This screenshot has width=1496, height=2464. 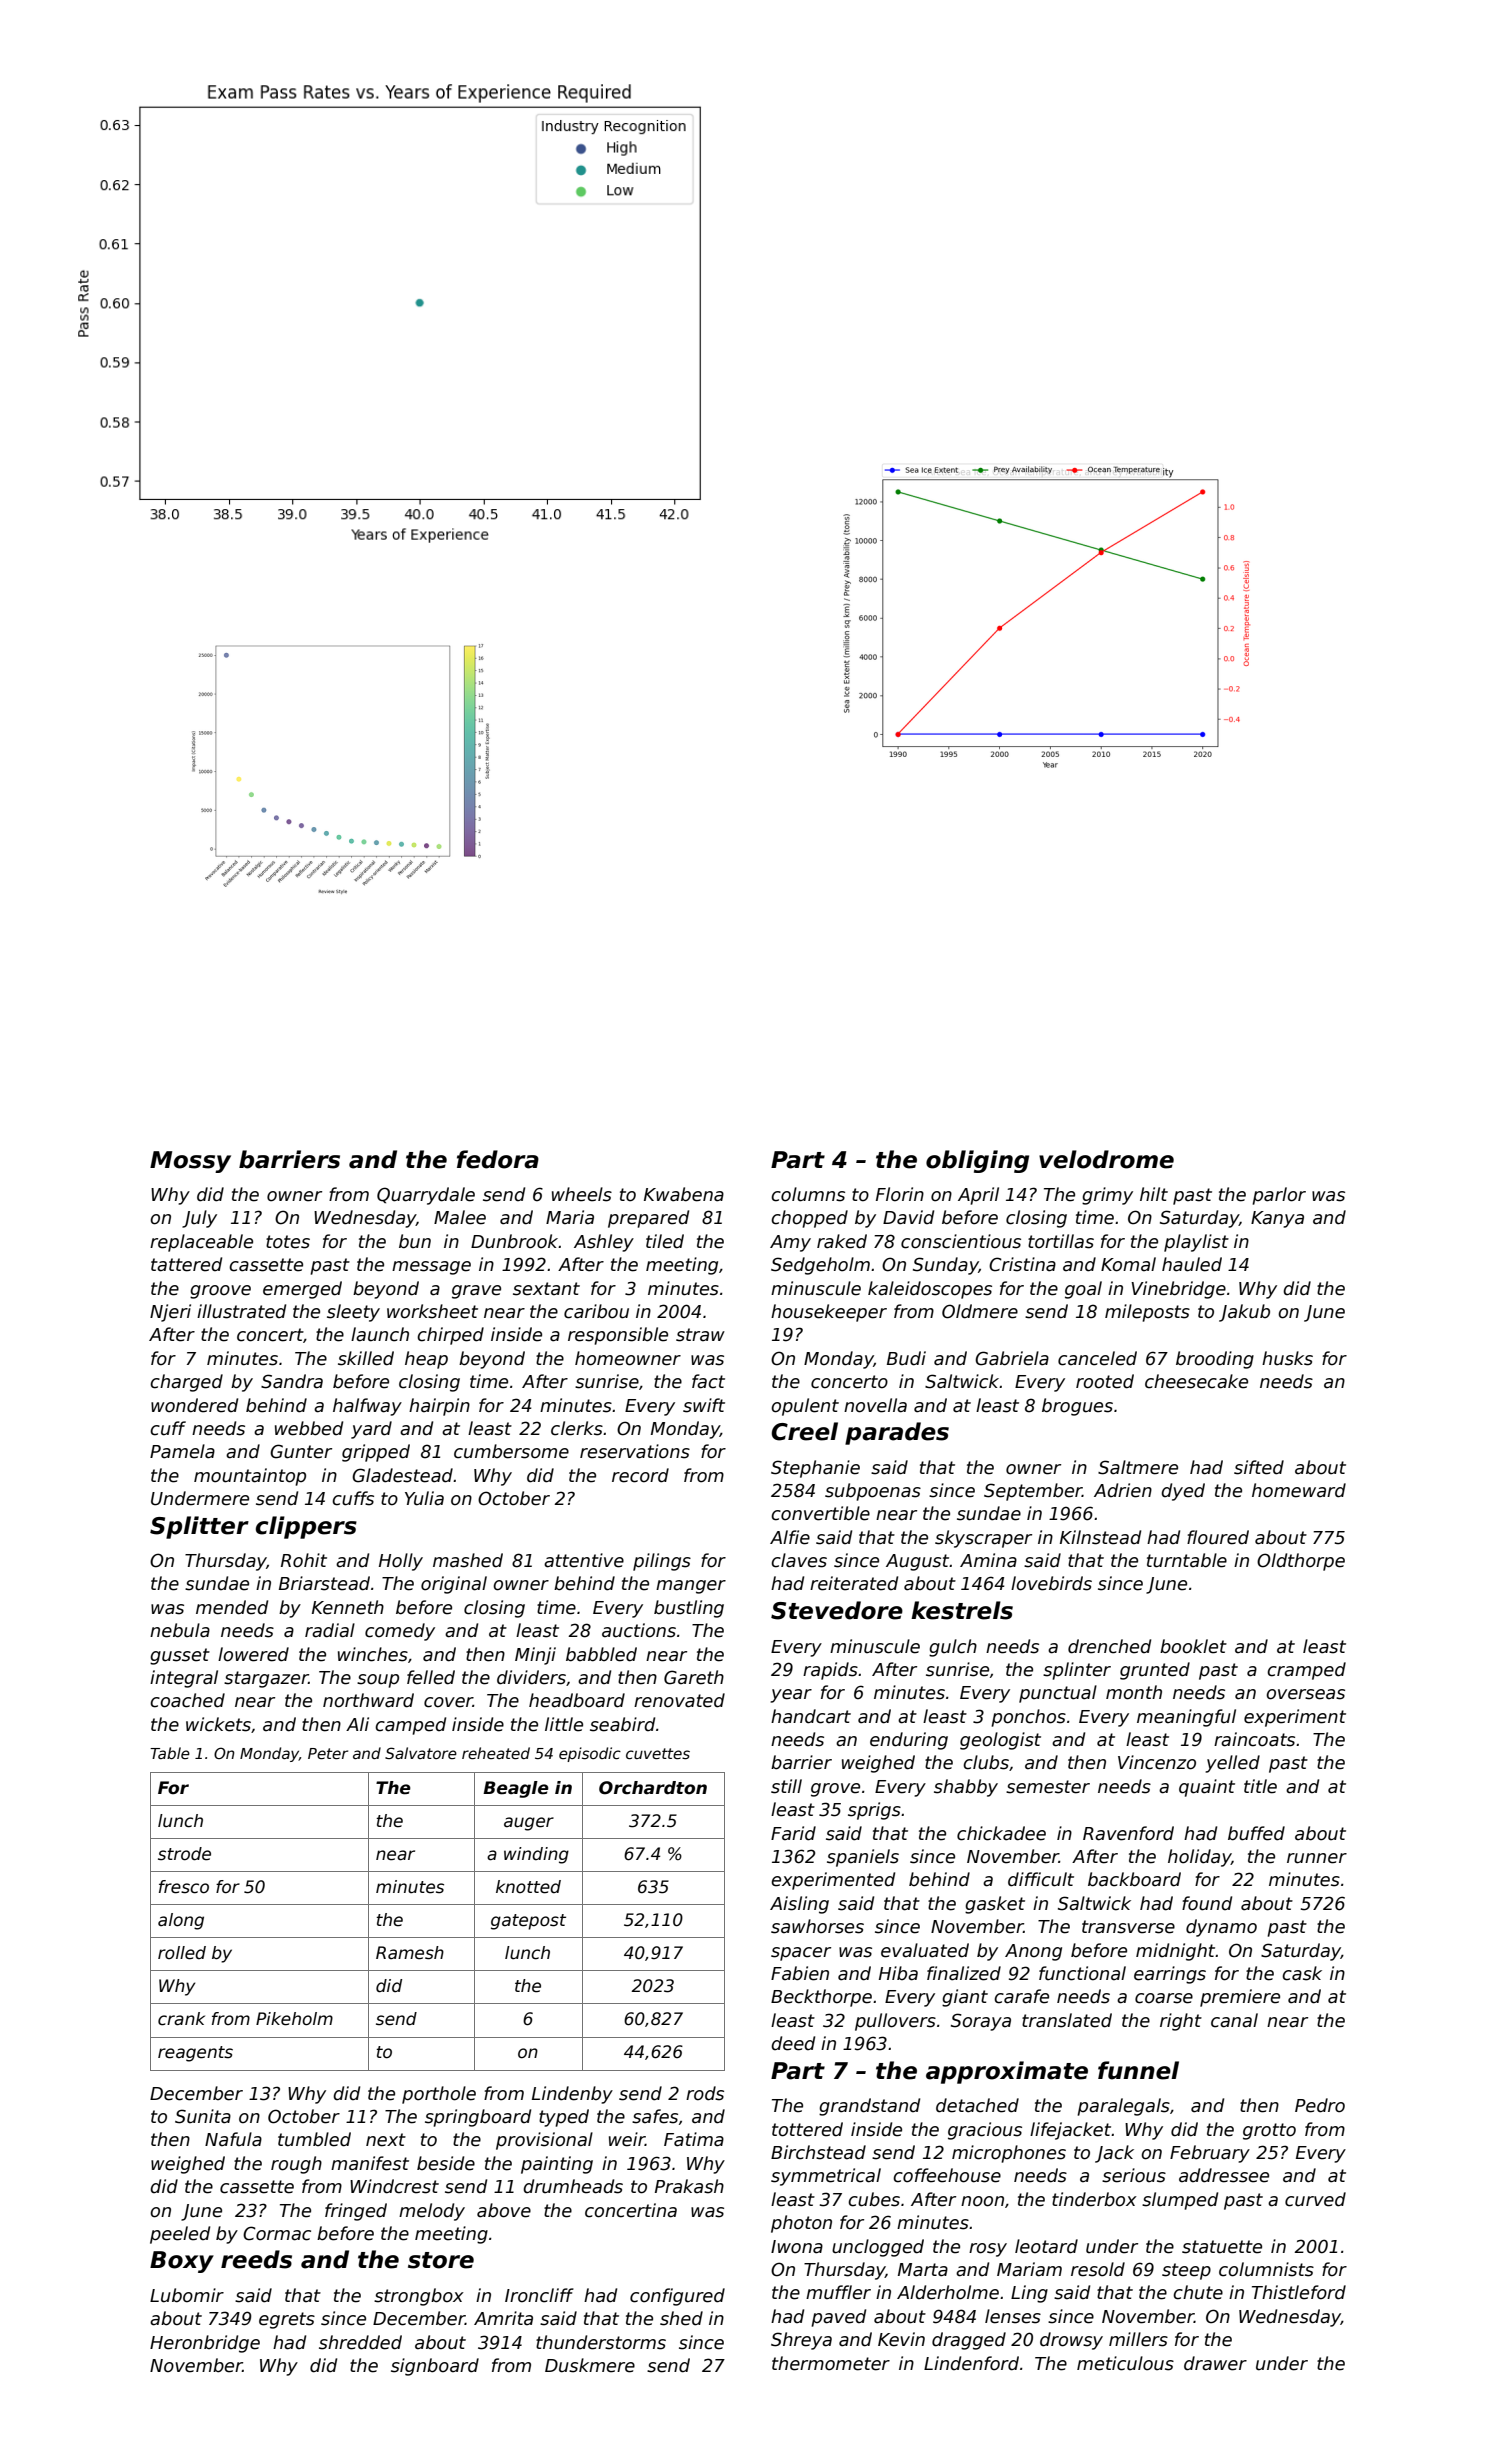 What do you see at coordinates (373, 1654) in the screenshot?
I see `winches` at bounding box center [373, 1654].
